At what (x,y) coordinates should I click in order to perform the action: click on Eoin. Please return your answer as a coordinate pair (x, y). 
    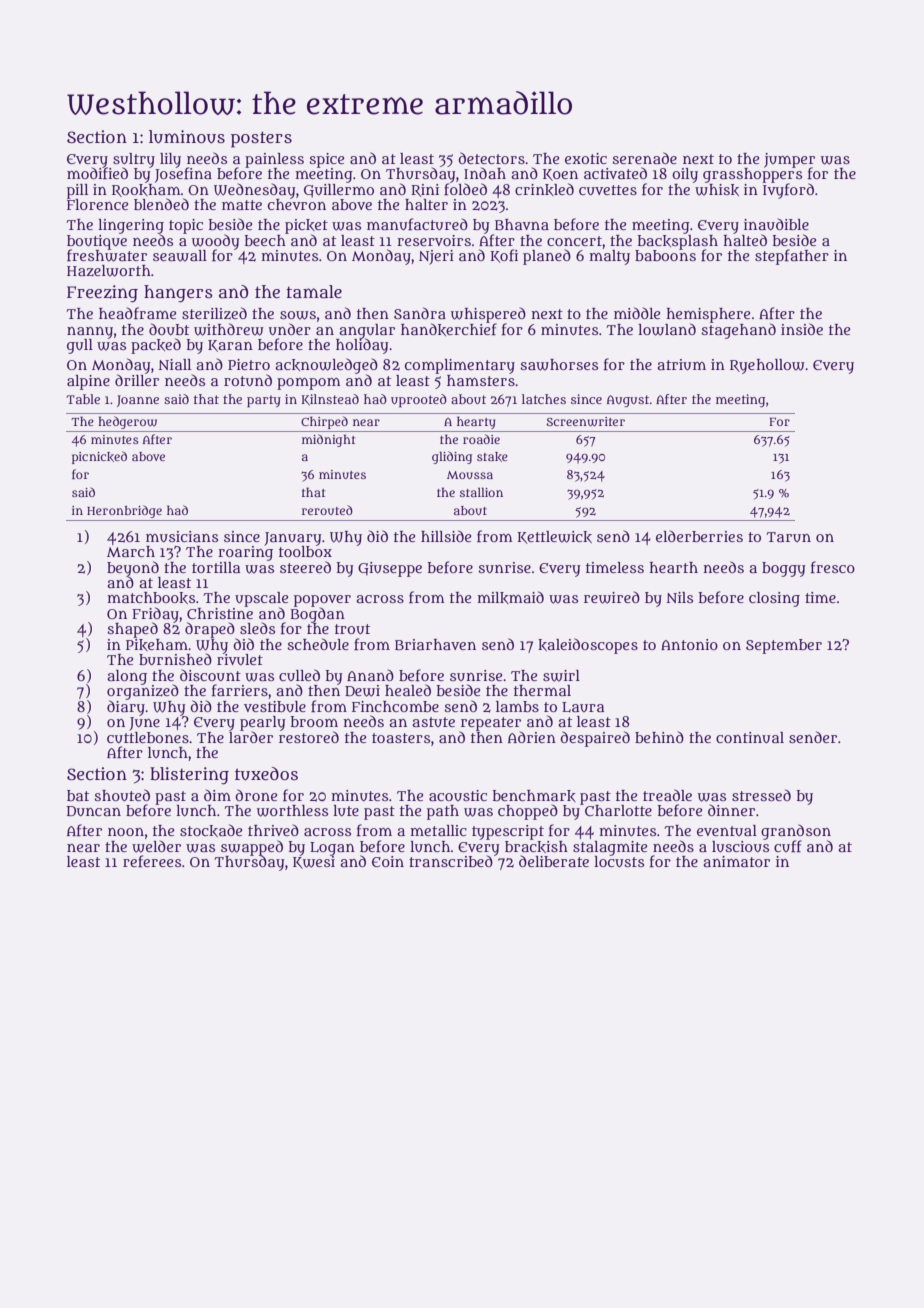
    Looking at the image, I should click on (388, 861).
